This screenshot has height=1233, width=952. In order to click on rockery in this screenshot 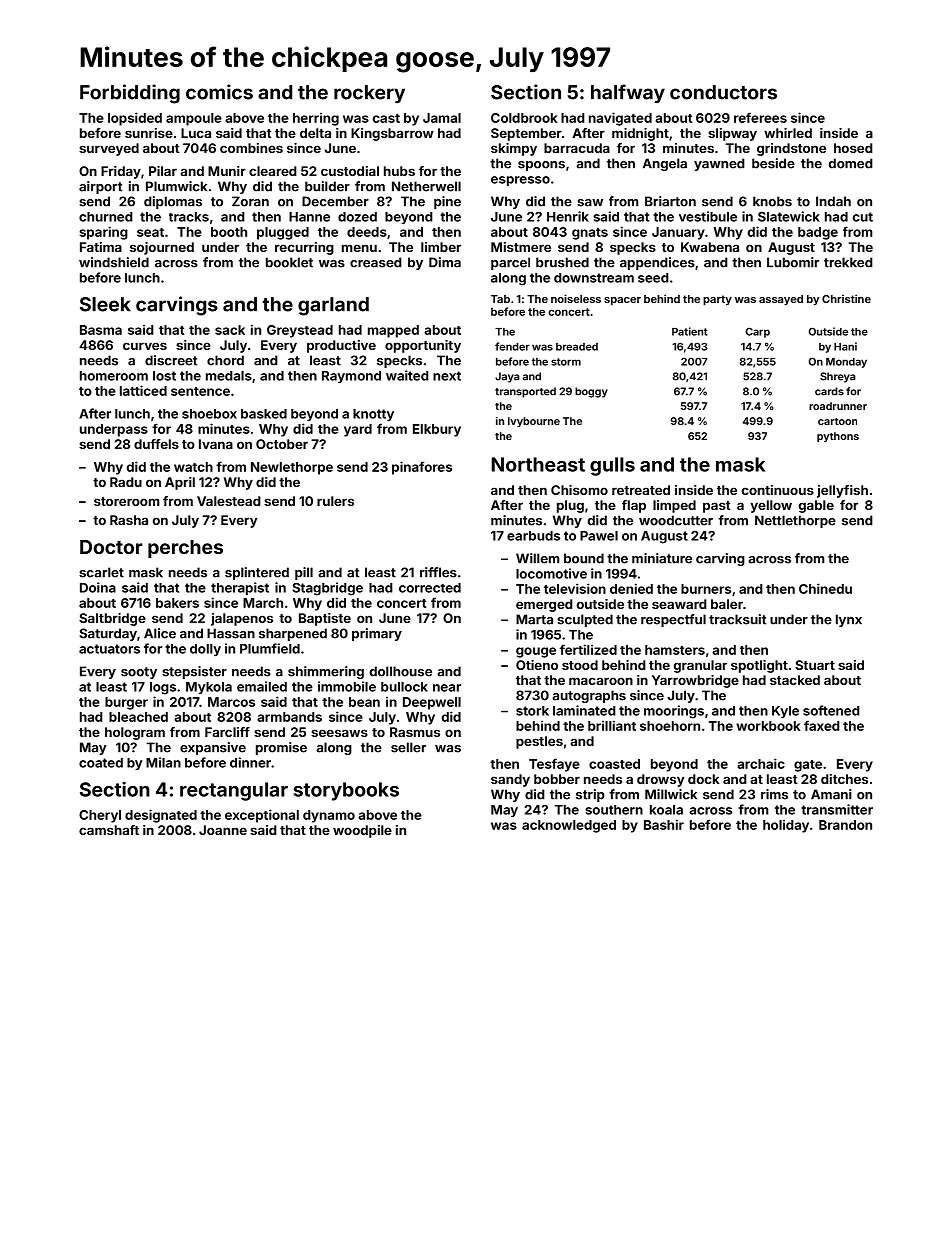, I will do `click(369, 94)`.
